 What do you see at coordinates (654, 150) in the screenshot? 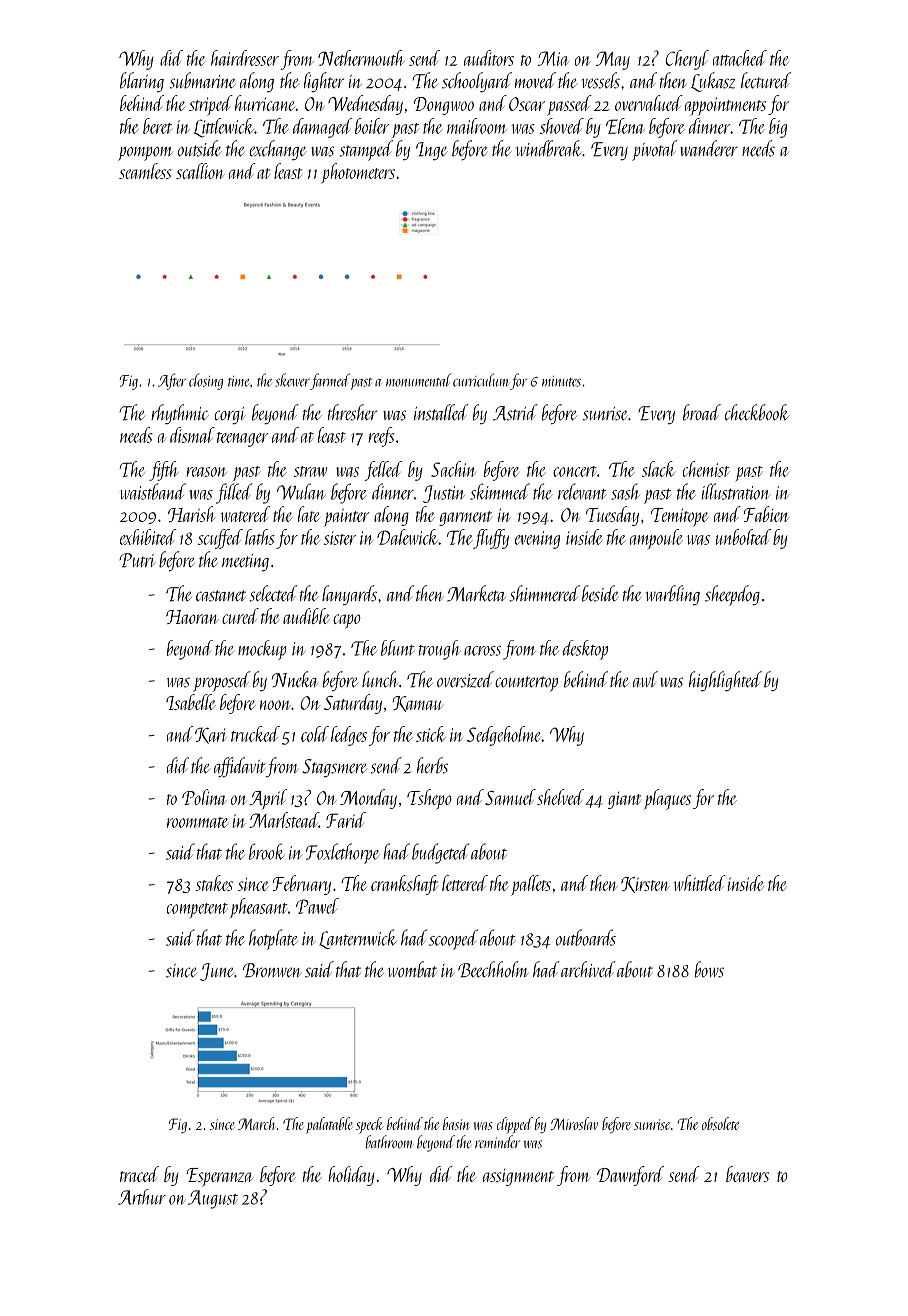
I see `pivotal` at bounding box center [654, 150].
